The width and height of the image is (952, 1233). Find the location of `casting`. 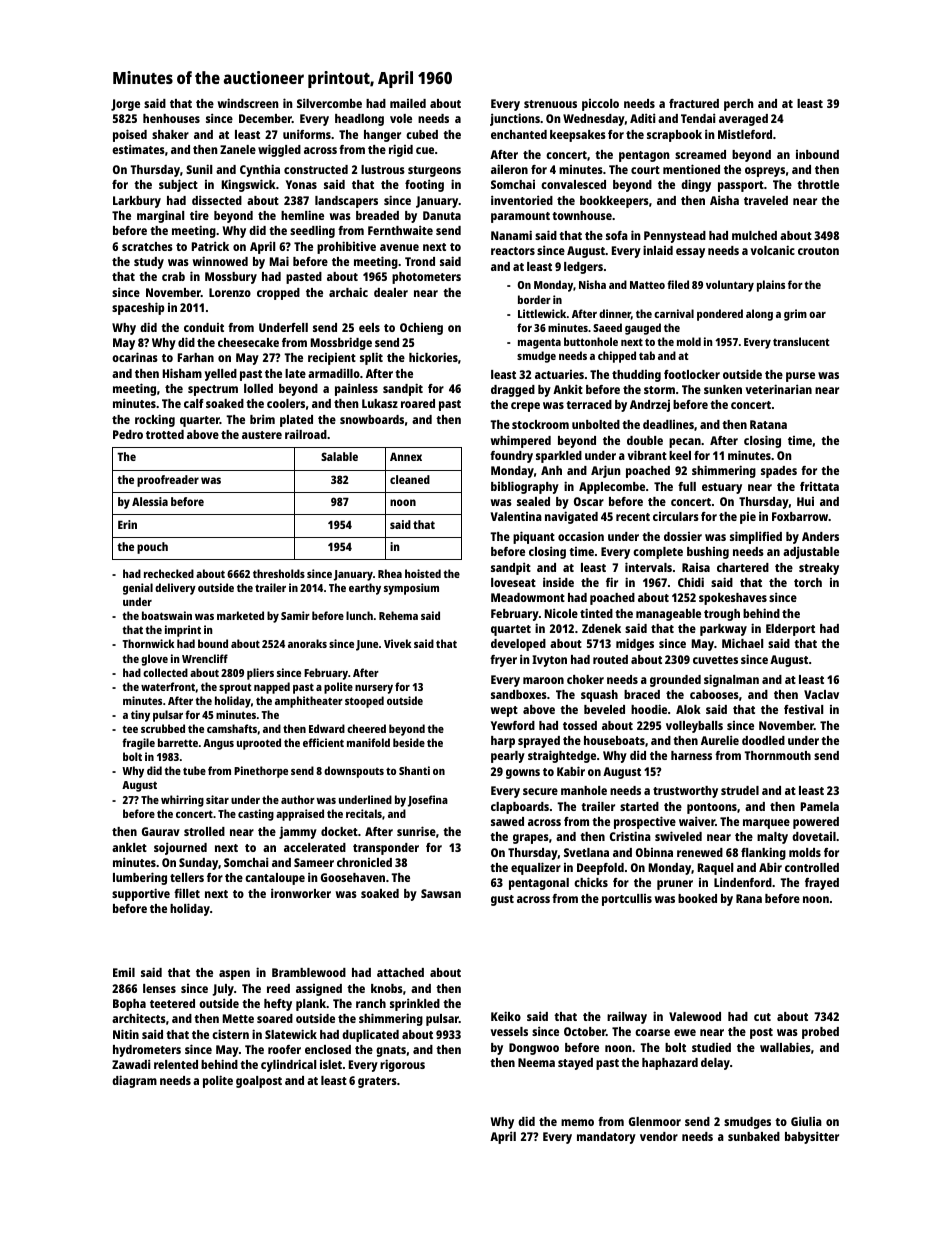

casting is located at coordinates (256, 815).
